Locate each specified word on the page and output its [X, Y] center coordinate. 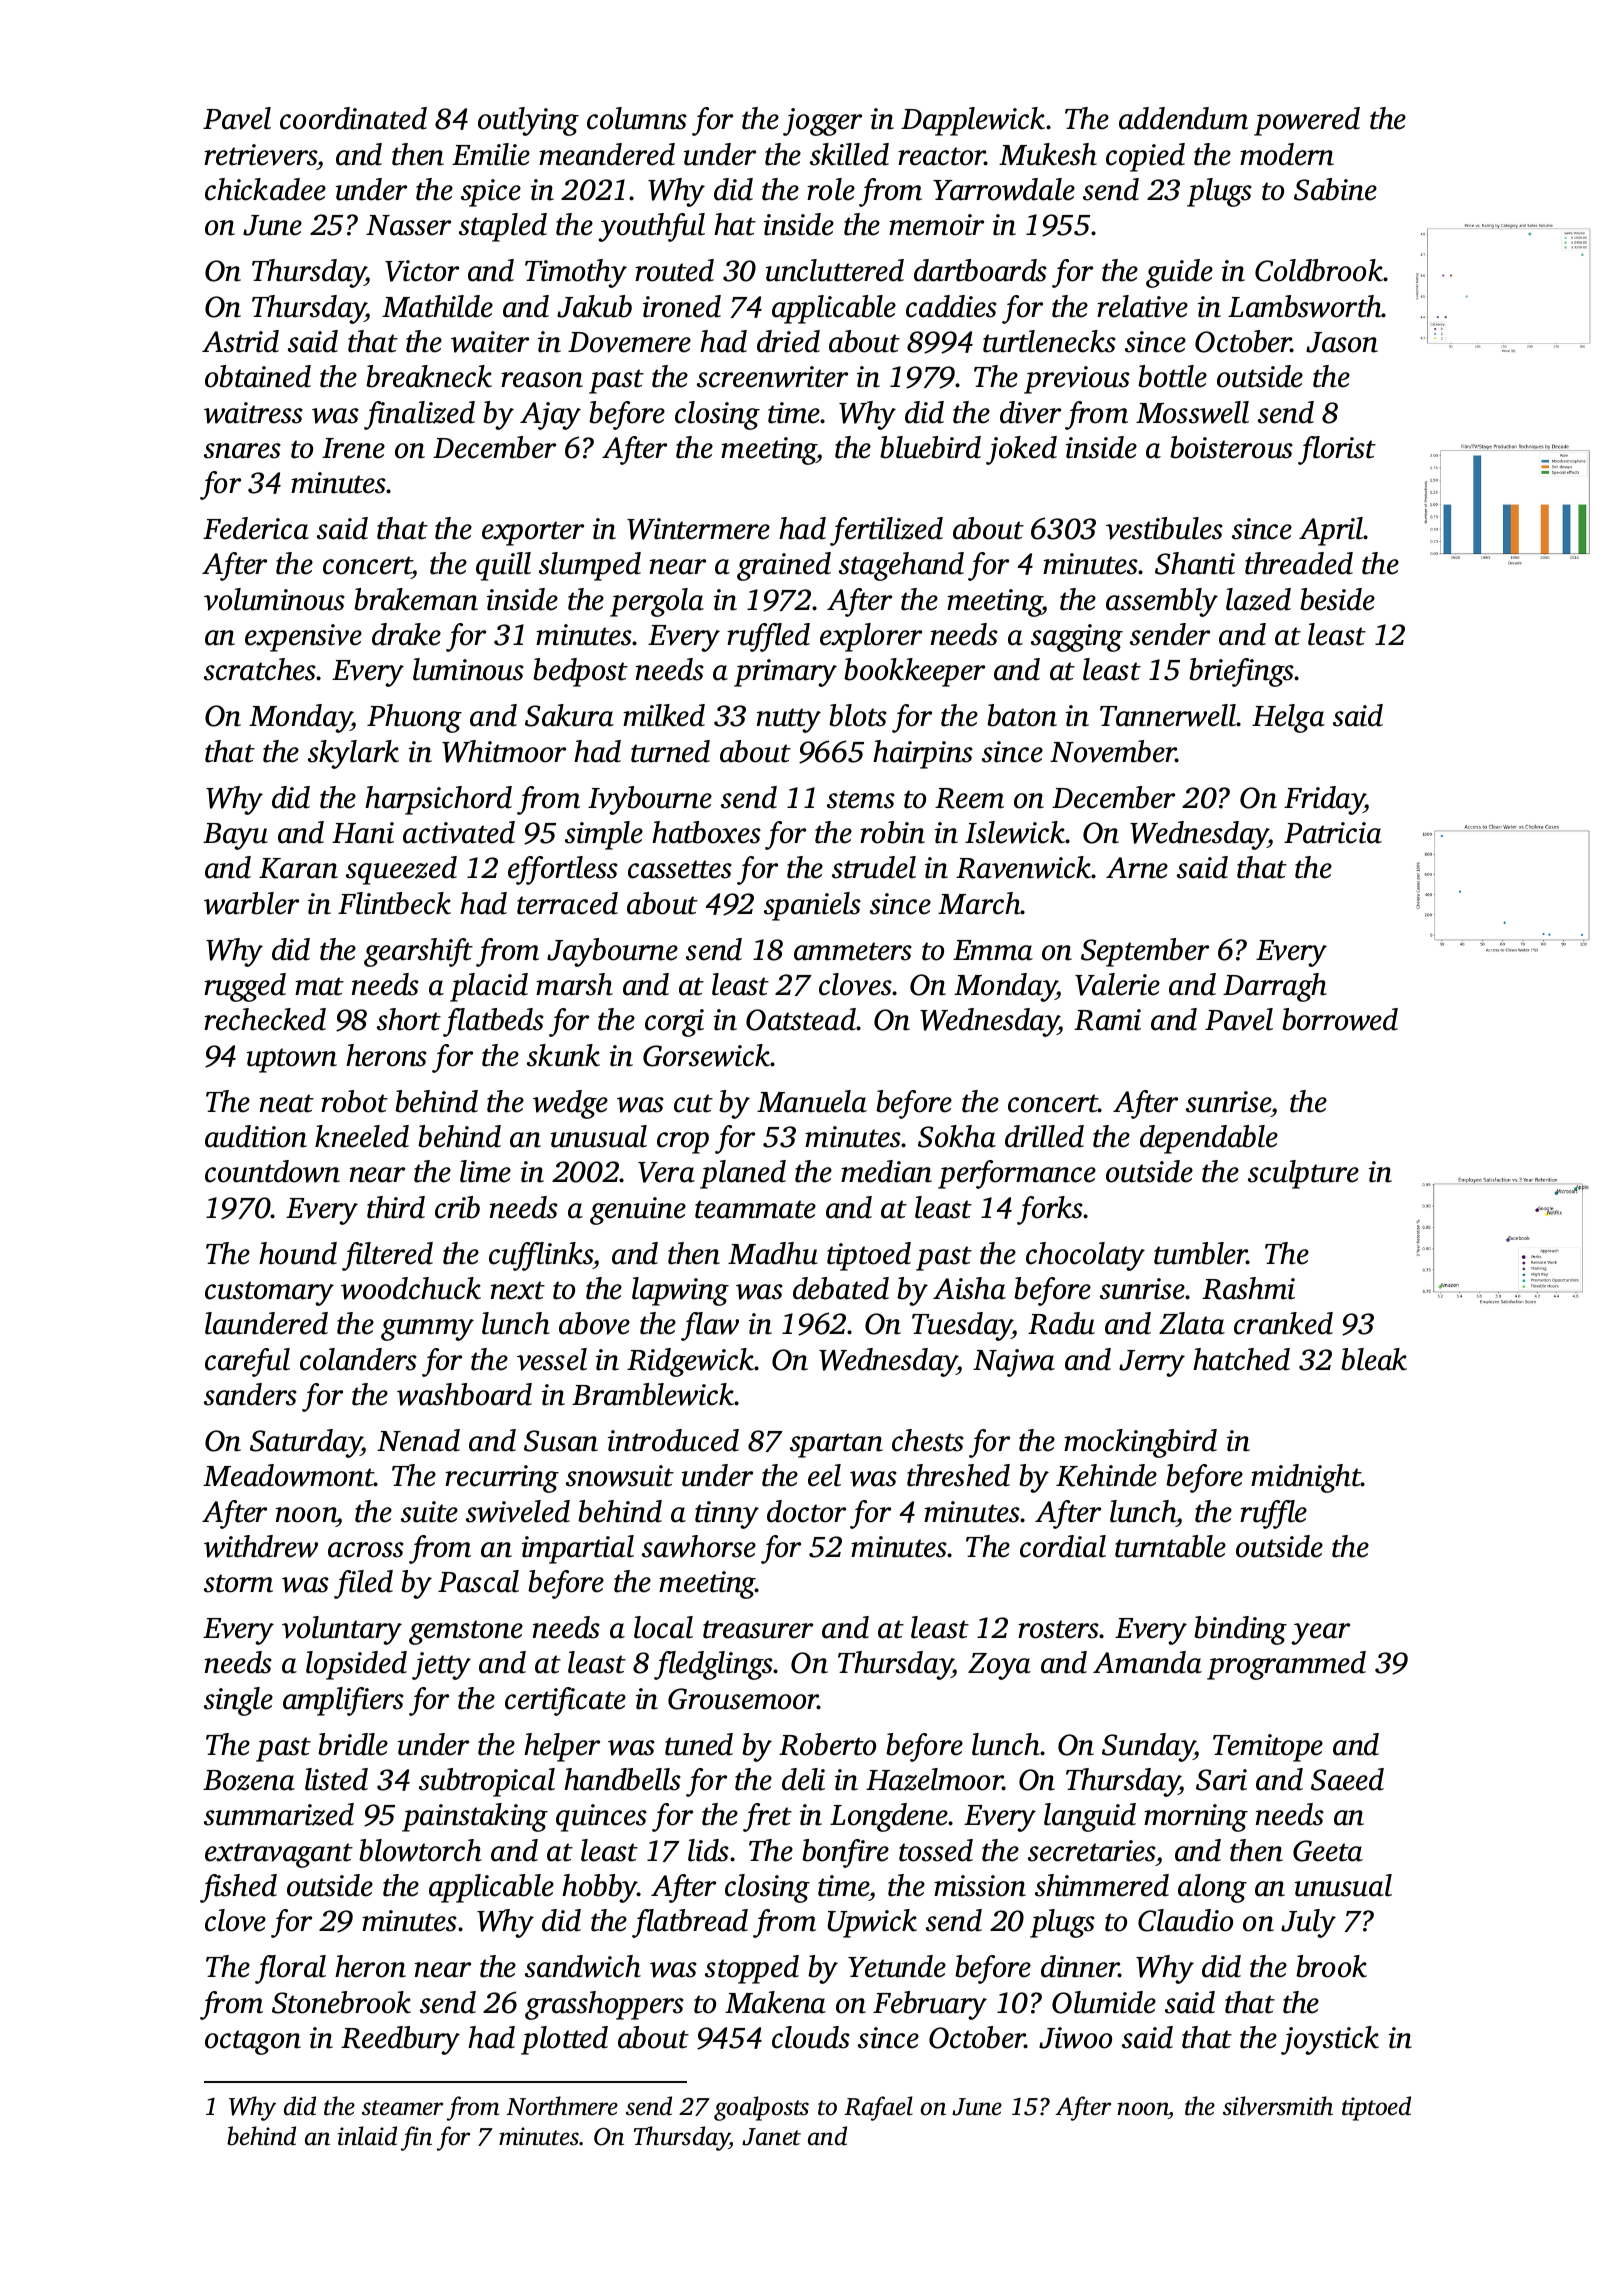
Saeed [1347, 1779]
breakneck [429, 376]
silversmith [1278, 2106]
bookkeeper [914, 672]
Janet [771, 2137]
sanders [250, 1394]
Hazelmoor [934, 1779]
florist [1337, 450]
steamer [402, 2108]
